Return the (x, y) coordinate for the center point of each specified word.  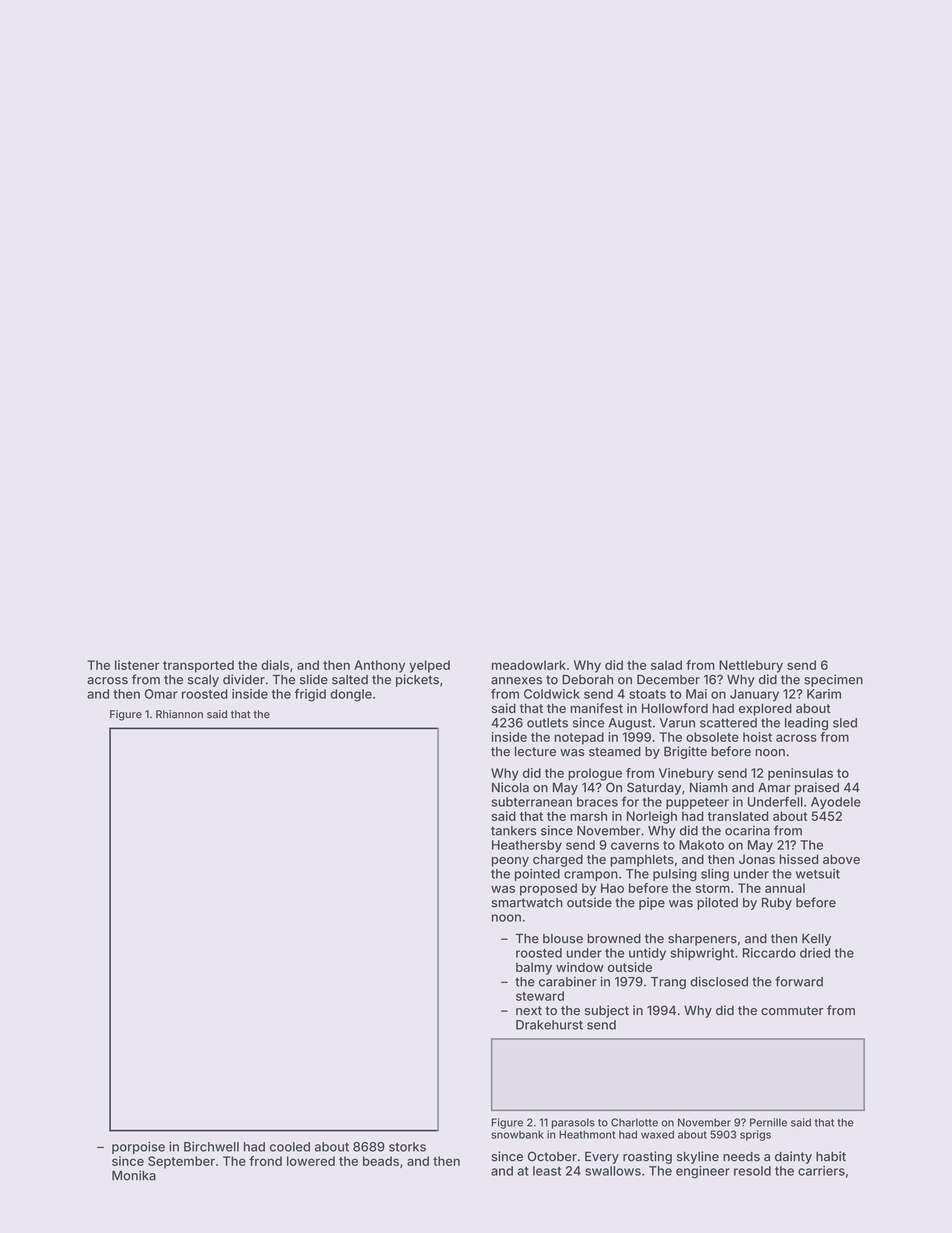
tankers (513, 831)
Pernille (768, 1122)
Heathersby (527, 846)
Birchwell (211, 1146)
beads (381, 1161)
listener (137, 665)
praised (817, 788)
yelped (429, 666)
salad (666, 665)
